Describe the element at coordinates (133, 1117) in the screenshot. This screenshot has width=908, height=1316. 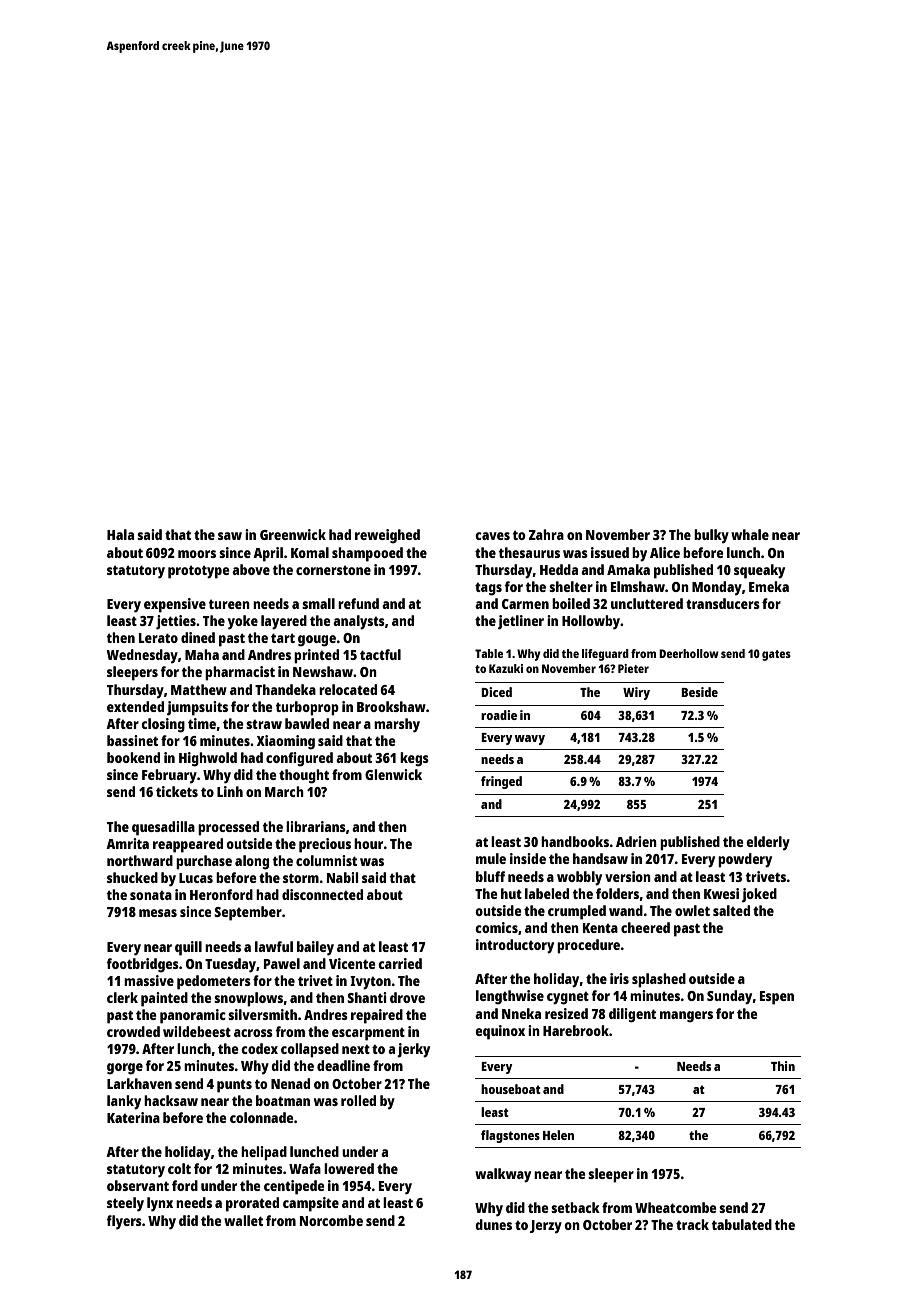
I see `Katerina` at that location.
